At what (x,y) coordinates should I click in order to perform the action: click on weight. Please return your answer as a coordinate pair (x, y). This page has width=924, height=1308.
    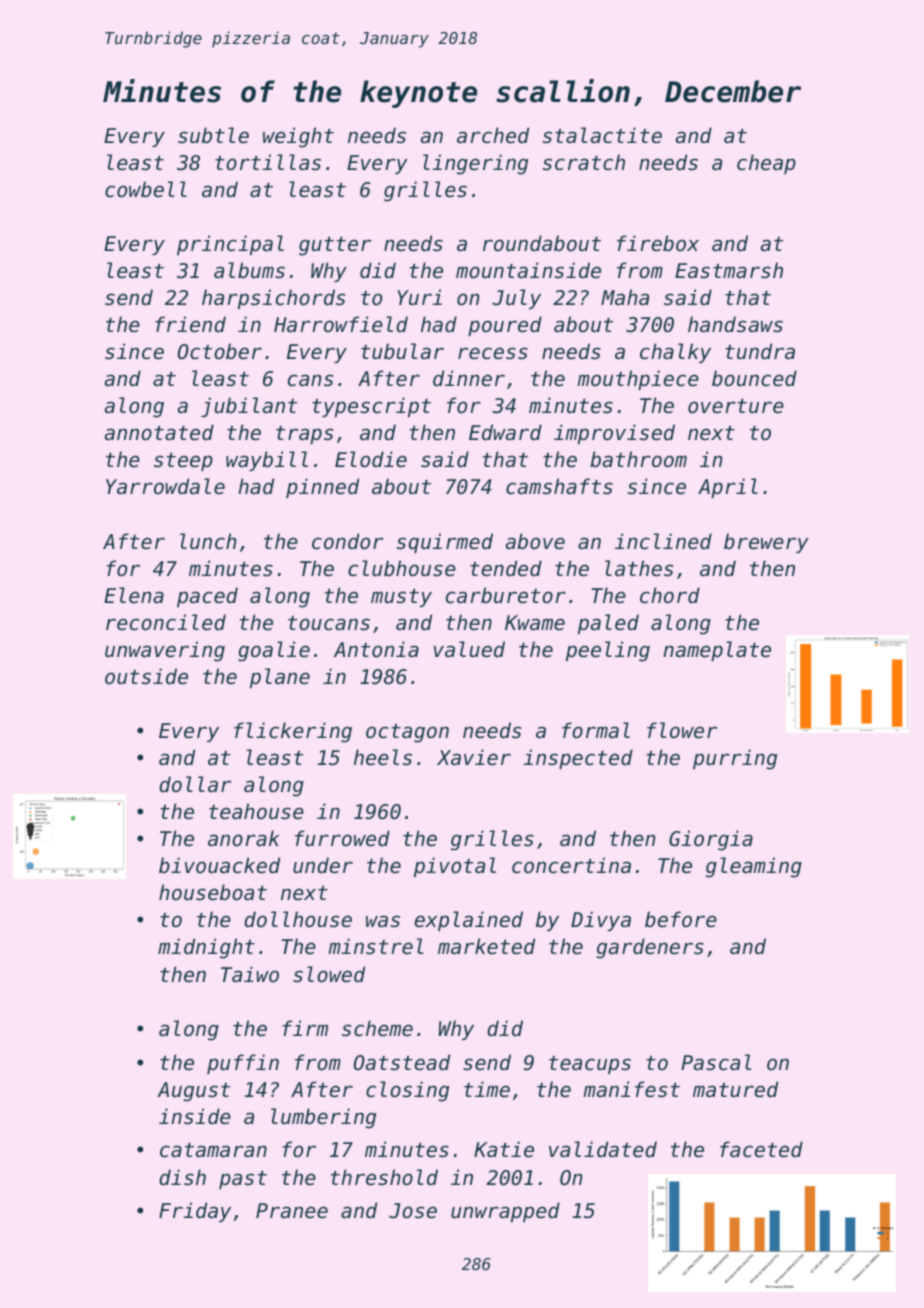
    Looking at the image, I should click on (298, 137).
